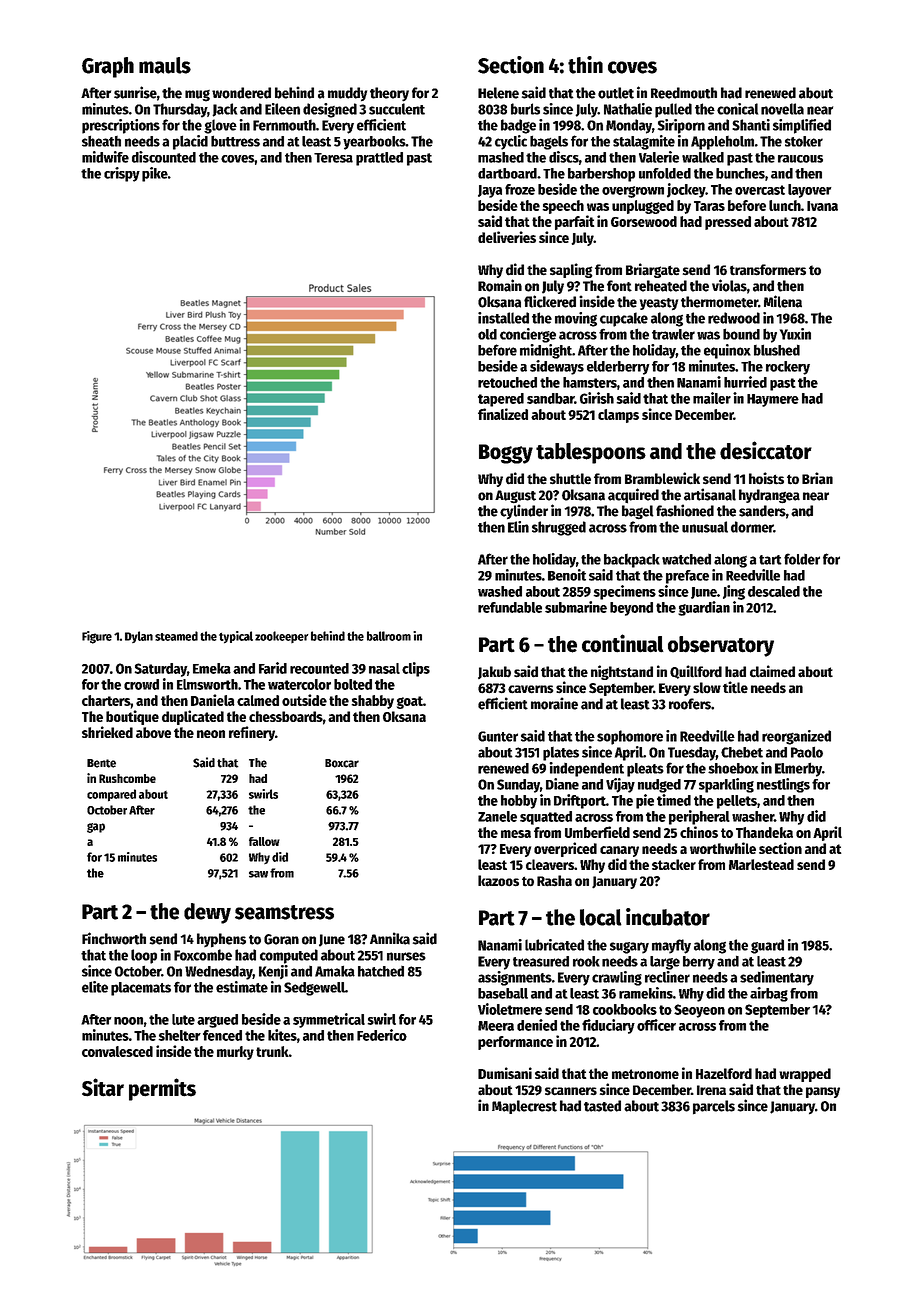 Image resolution: width=924 pixels, height=1308 pixels. Describe the element at coordinates (783, 785) in the screenshot. I see `nestlings` at that location.
